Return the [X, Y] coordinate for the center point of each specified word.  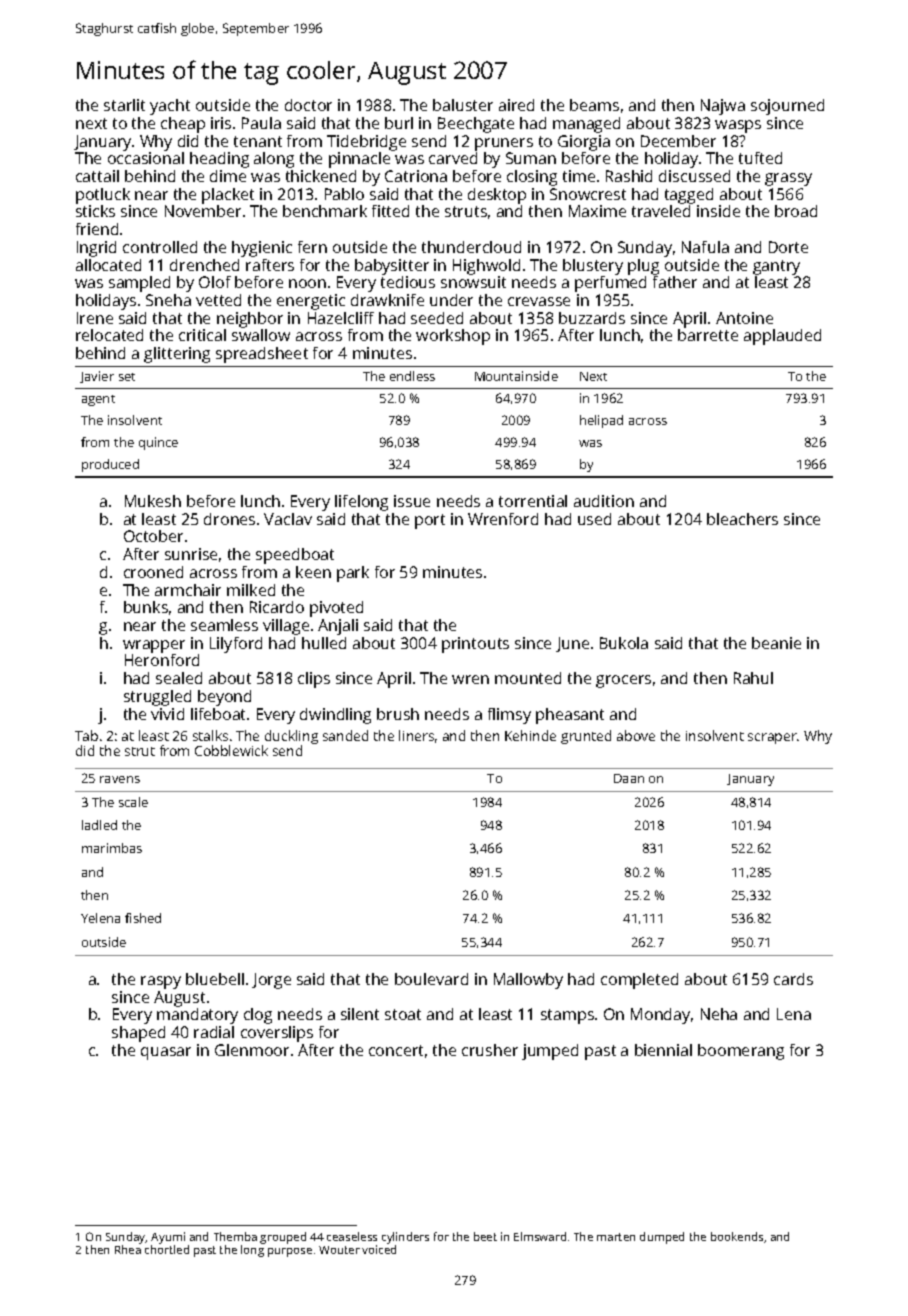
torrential [533, 501]
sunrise [191, 554]
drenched [204, 265]
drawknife [387, 300]
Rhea [128, 1249]
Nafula [705, 247]
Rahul [753, 678]
